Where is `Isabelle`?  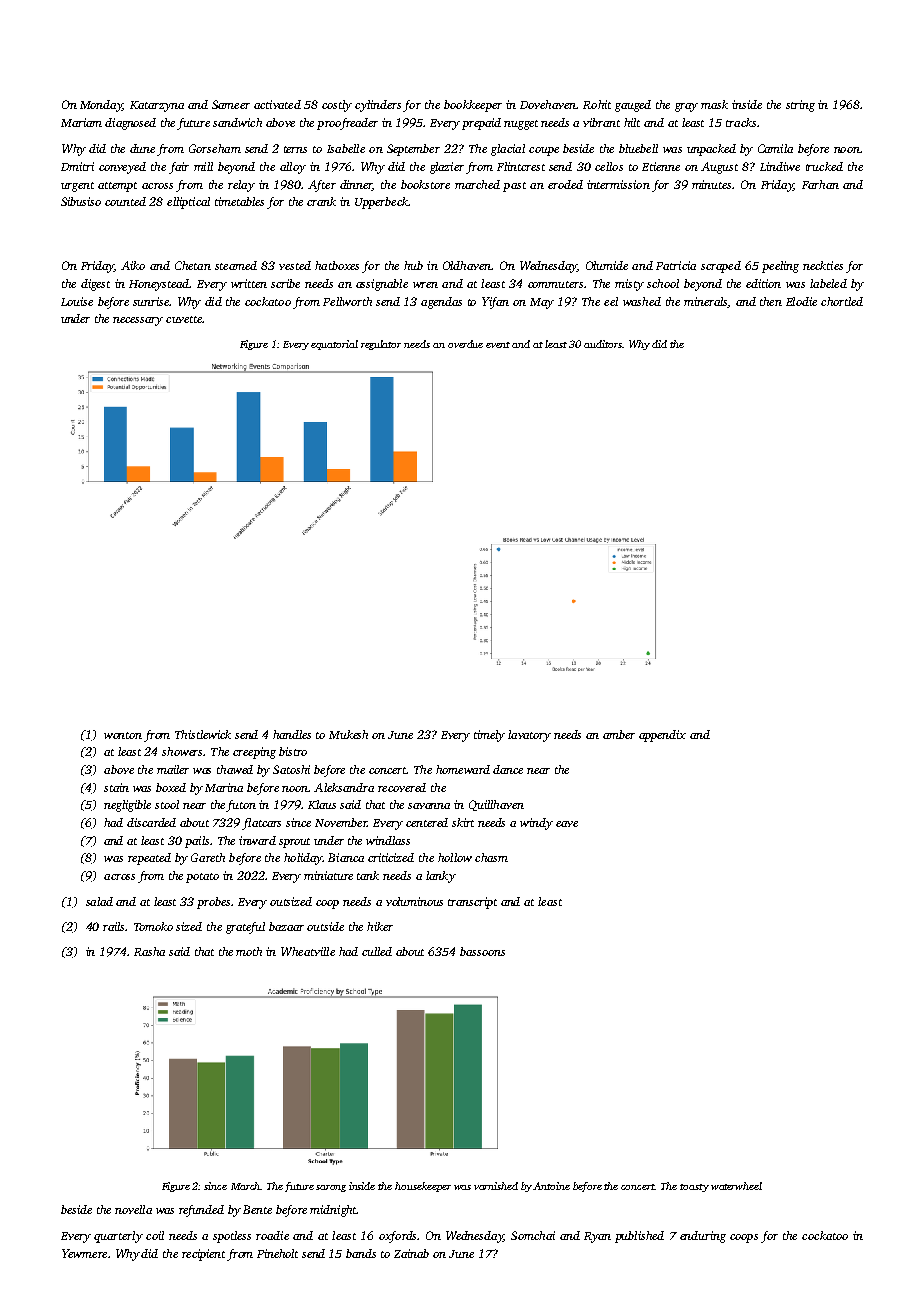
Isabelle is located at coordinates (346, 148).
